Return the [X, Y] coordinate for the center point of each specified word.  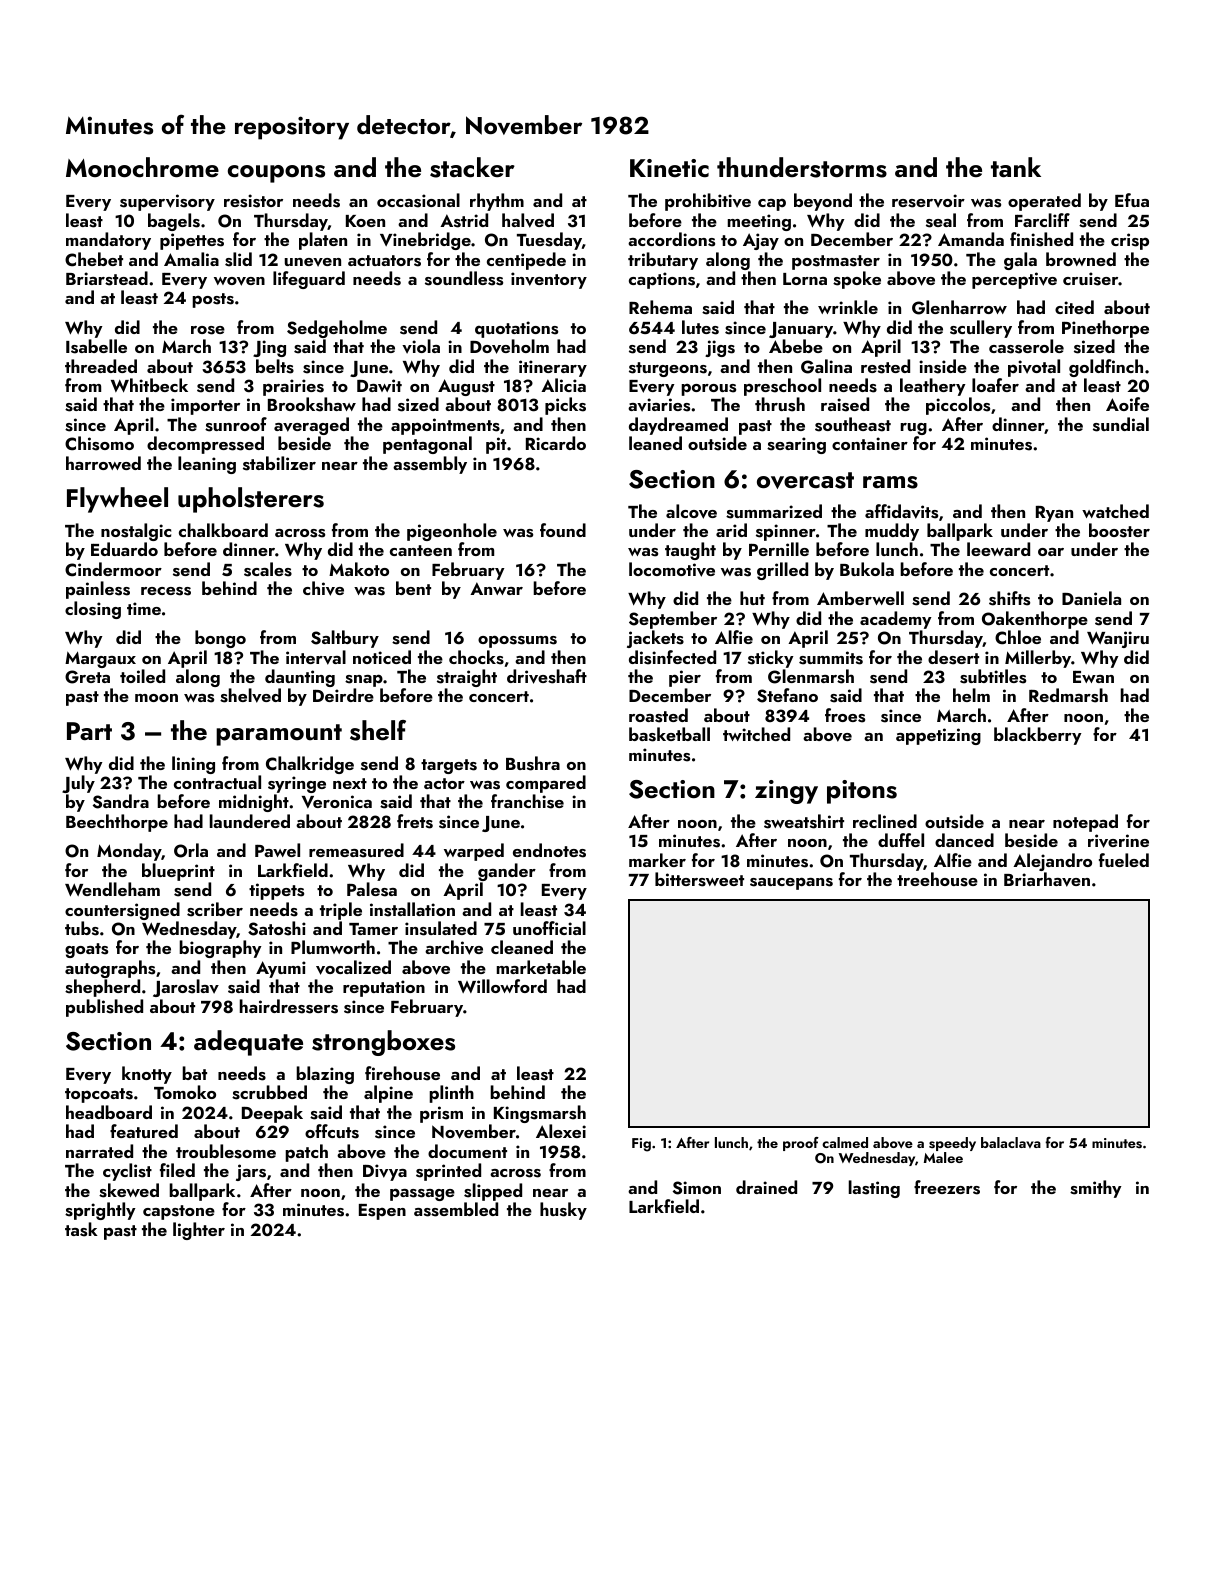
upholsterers [251, 500]
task [81, 1229]
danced [964, 840]
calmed [845, 1142]
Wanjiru [1118, 639]
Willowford [502, 986]
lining [193, 765]
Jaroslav [186, 988]
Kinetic [669, 168]
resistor [253, 201]
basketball [669, 734]
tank [1016, 167]
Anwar [496, 588]
